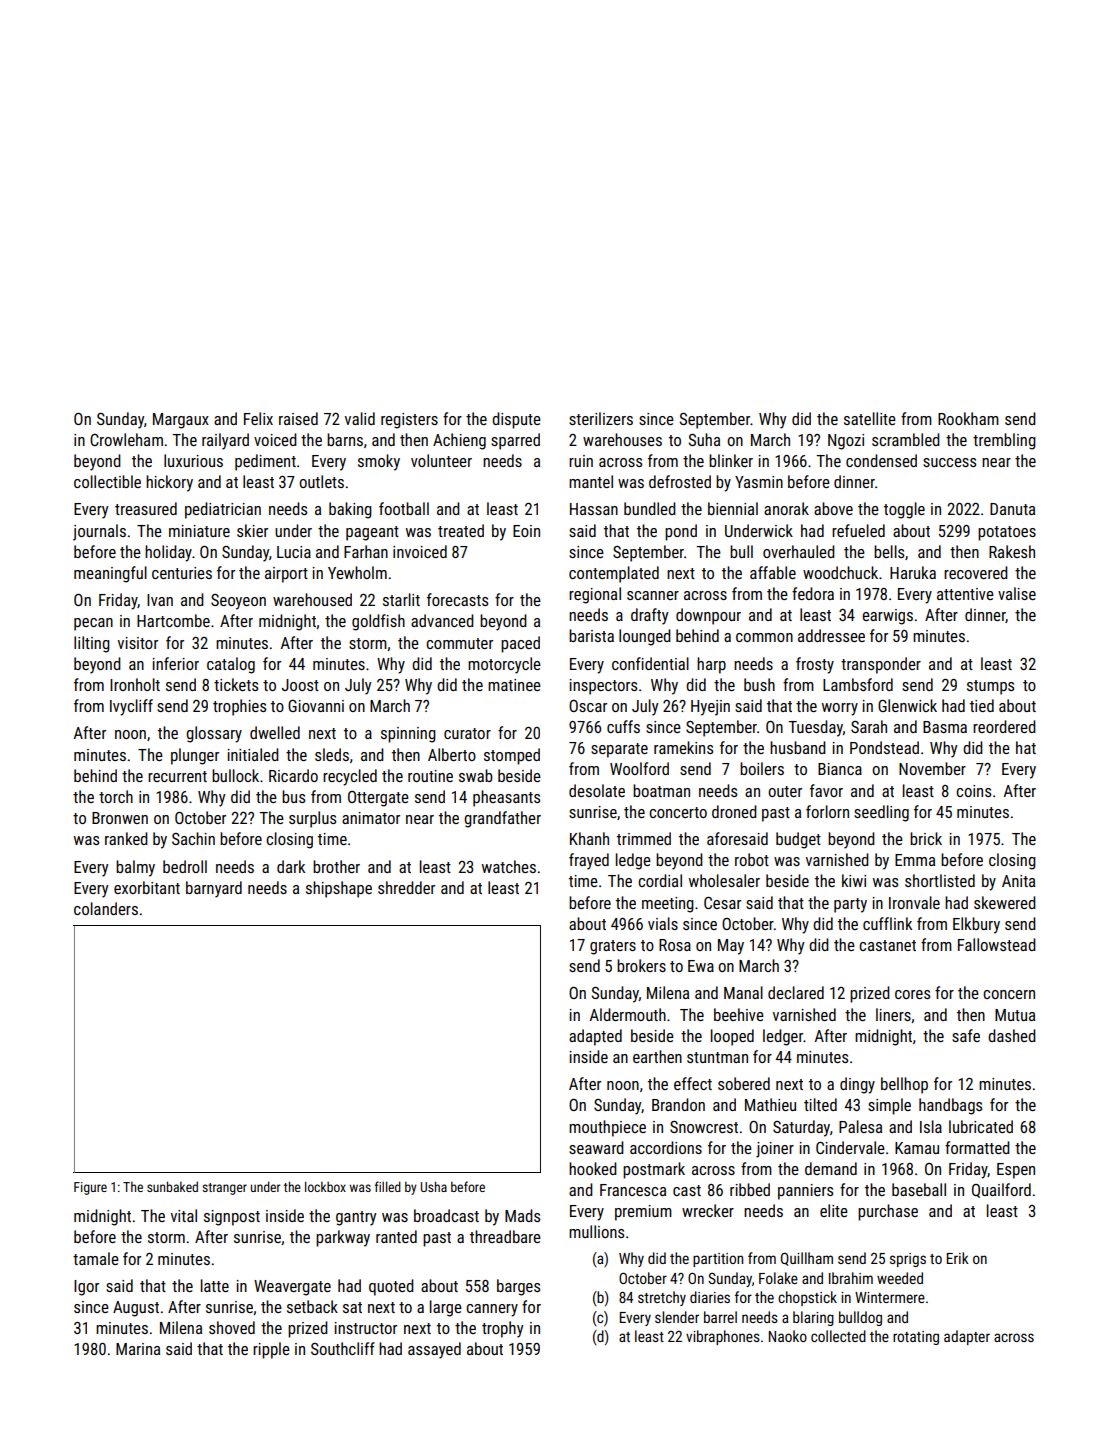 This screenshot has height=1436, width=1110. Describe the element at coordinates (968, 418) in the screenshot. I see `Rookham` at that location.
